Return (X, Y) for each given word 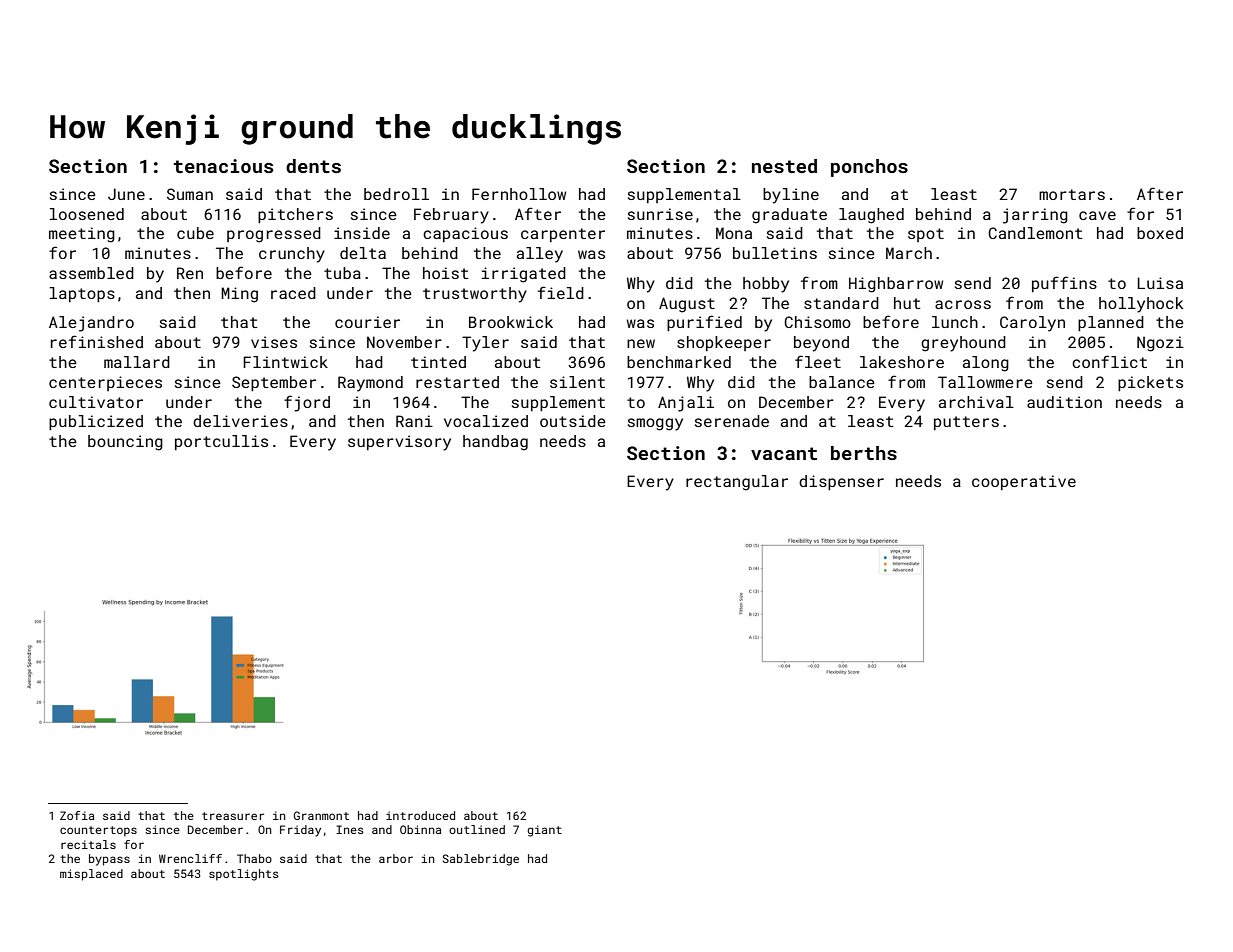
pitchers (295, 215)
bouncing (125, 443)
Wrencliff (190, 858)
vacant (784, 453)
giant (544, 831)
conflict (1109, 361)
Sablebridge (481, 860)
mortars (1072, 194)
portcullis (221, 442)
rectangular (737, 483)
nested (784, 166)
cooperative (1024, 482)
